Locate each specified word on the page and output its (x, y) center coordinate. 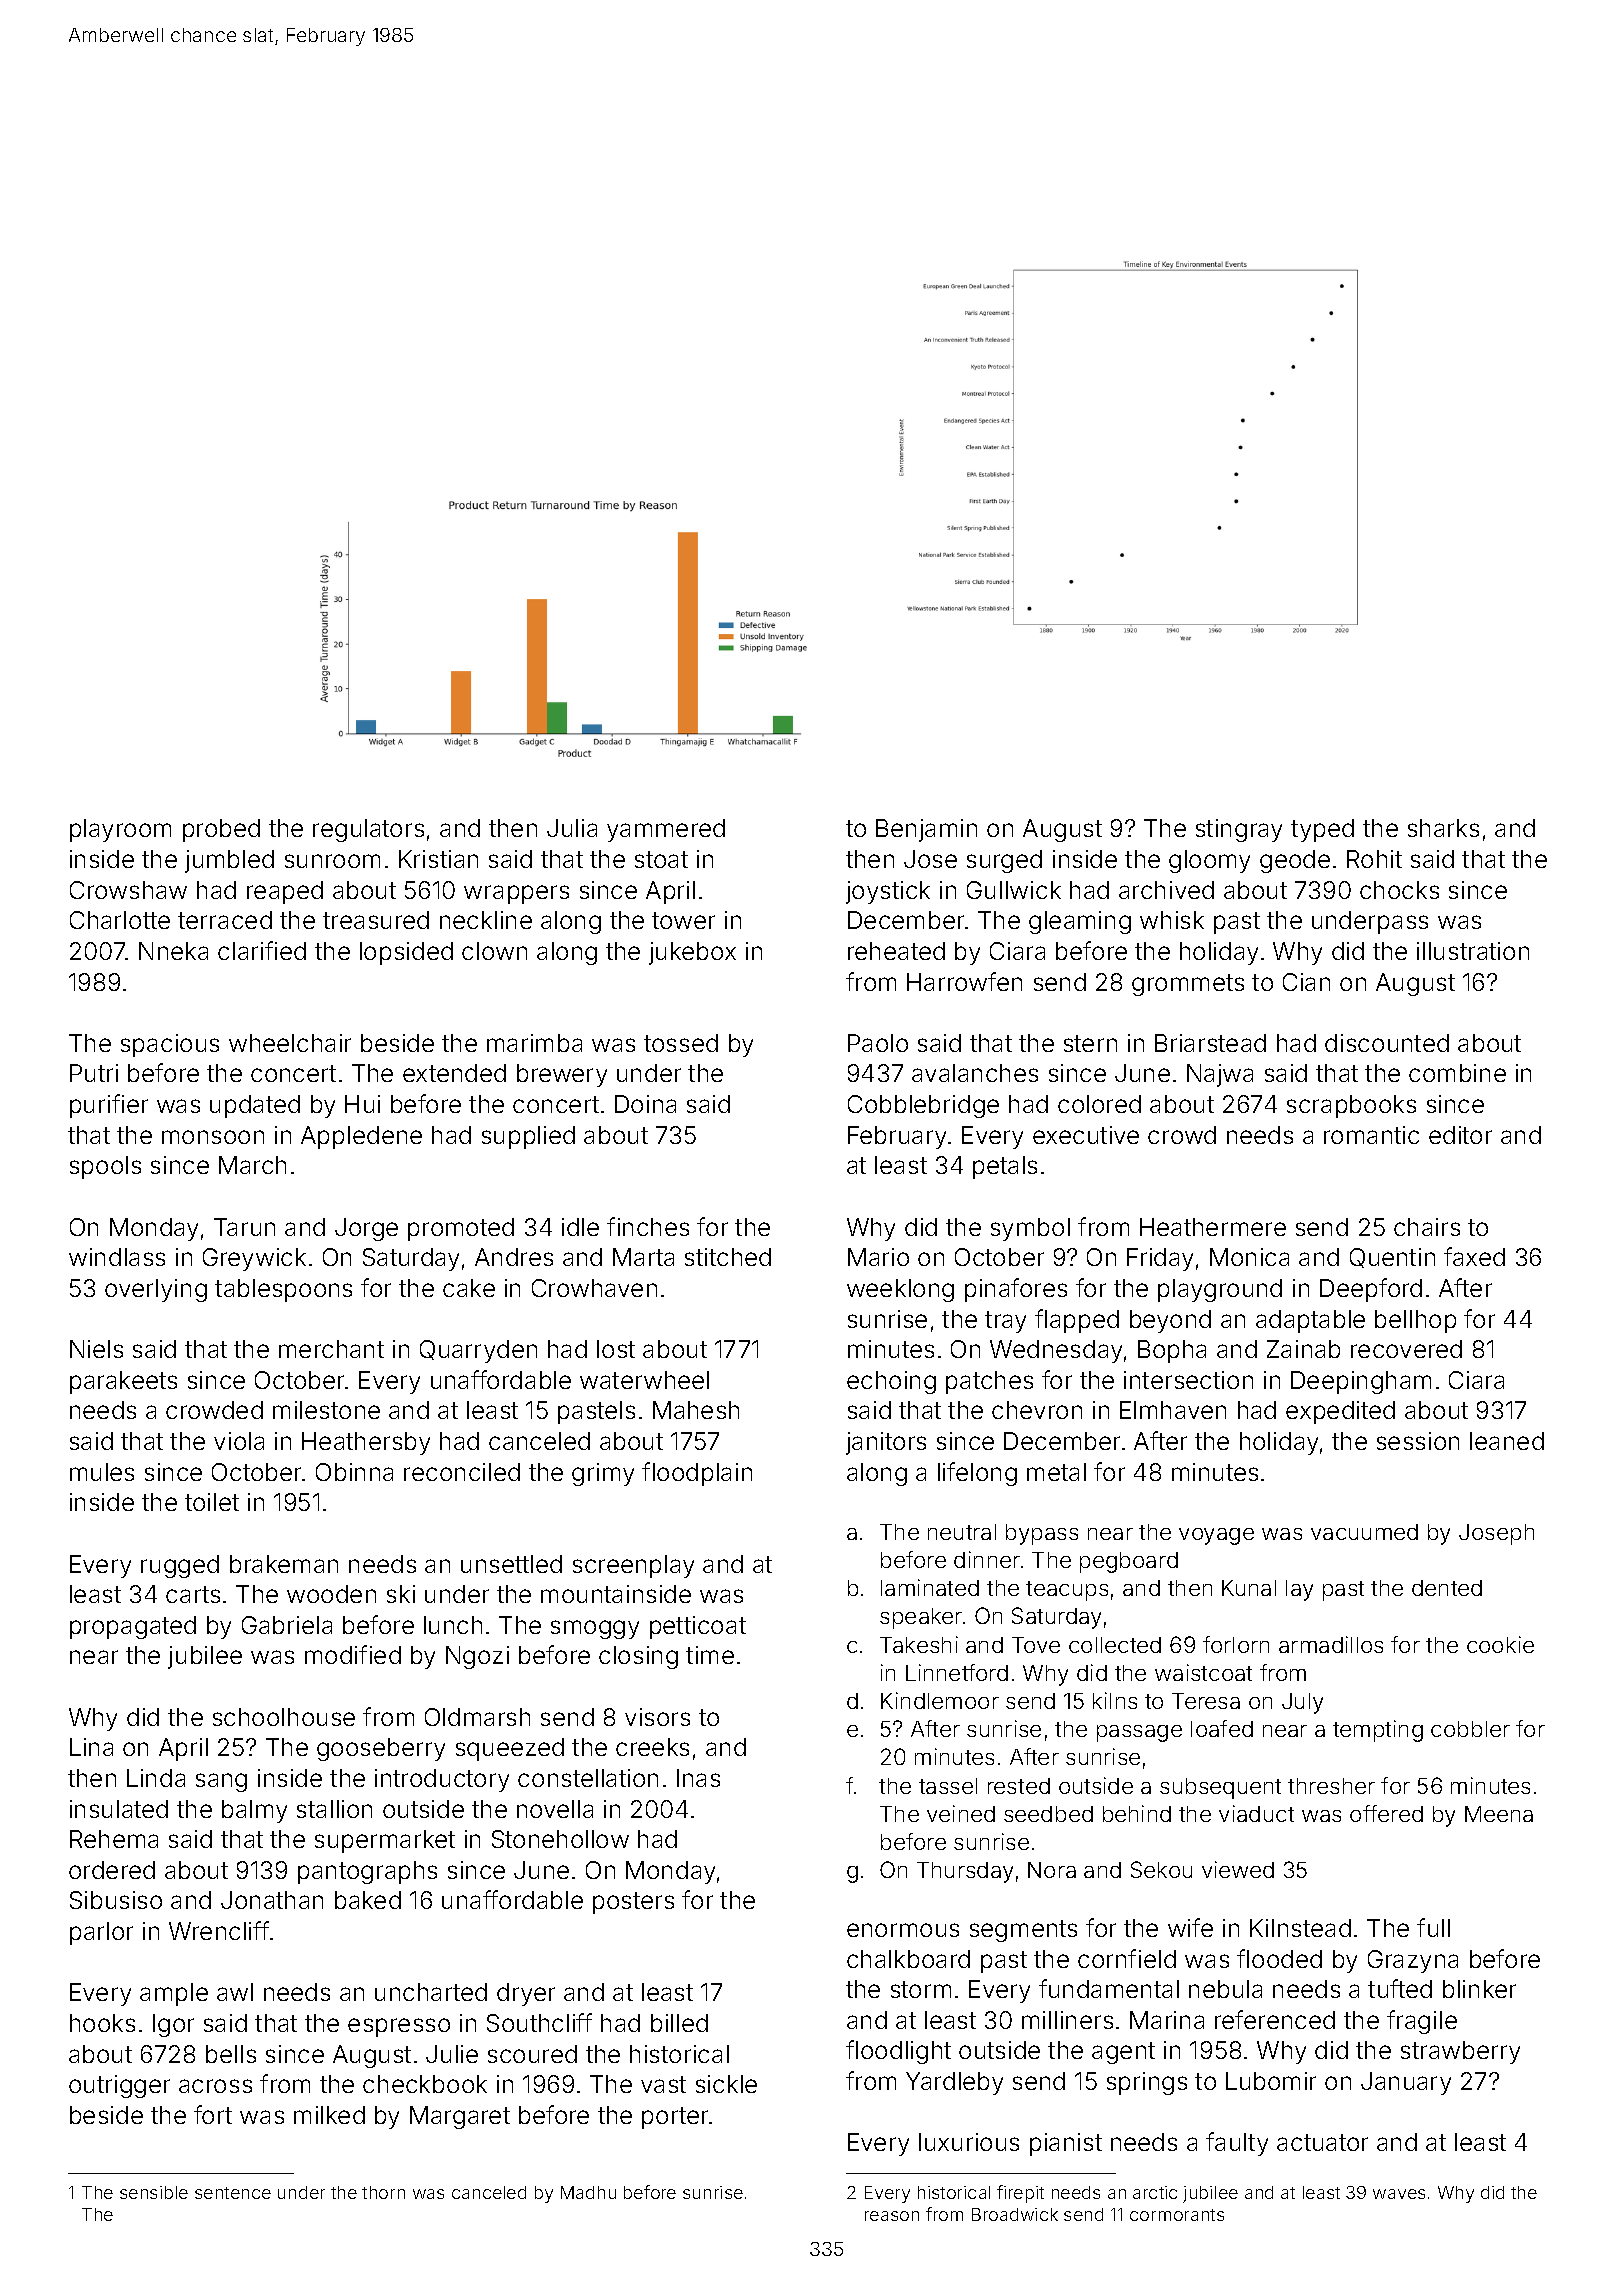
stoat (661, 859)
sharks (1443, 828)
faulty (1237, 2144)
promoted (461, 1229)
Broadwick (1015, 2214)
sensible (154, 2192)
